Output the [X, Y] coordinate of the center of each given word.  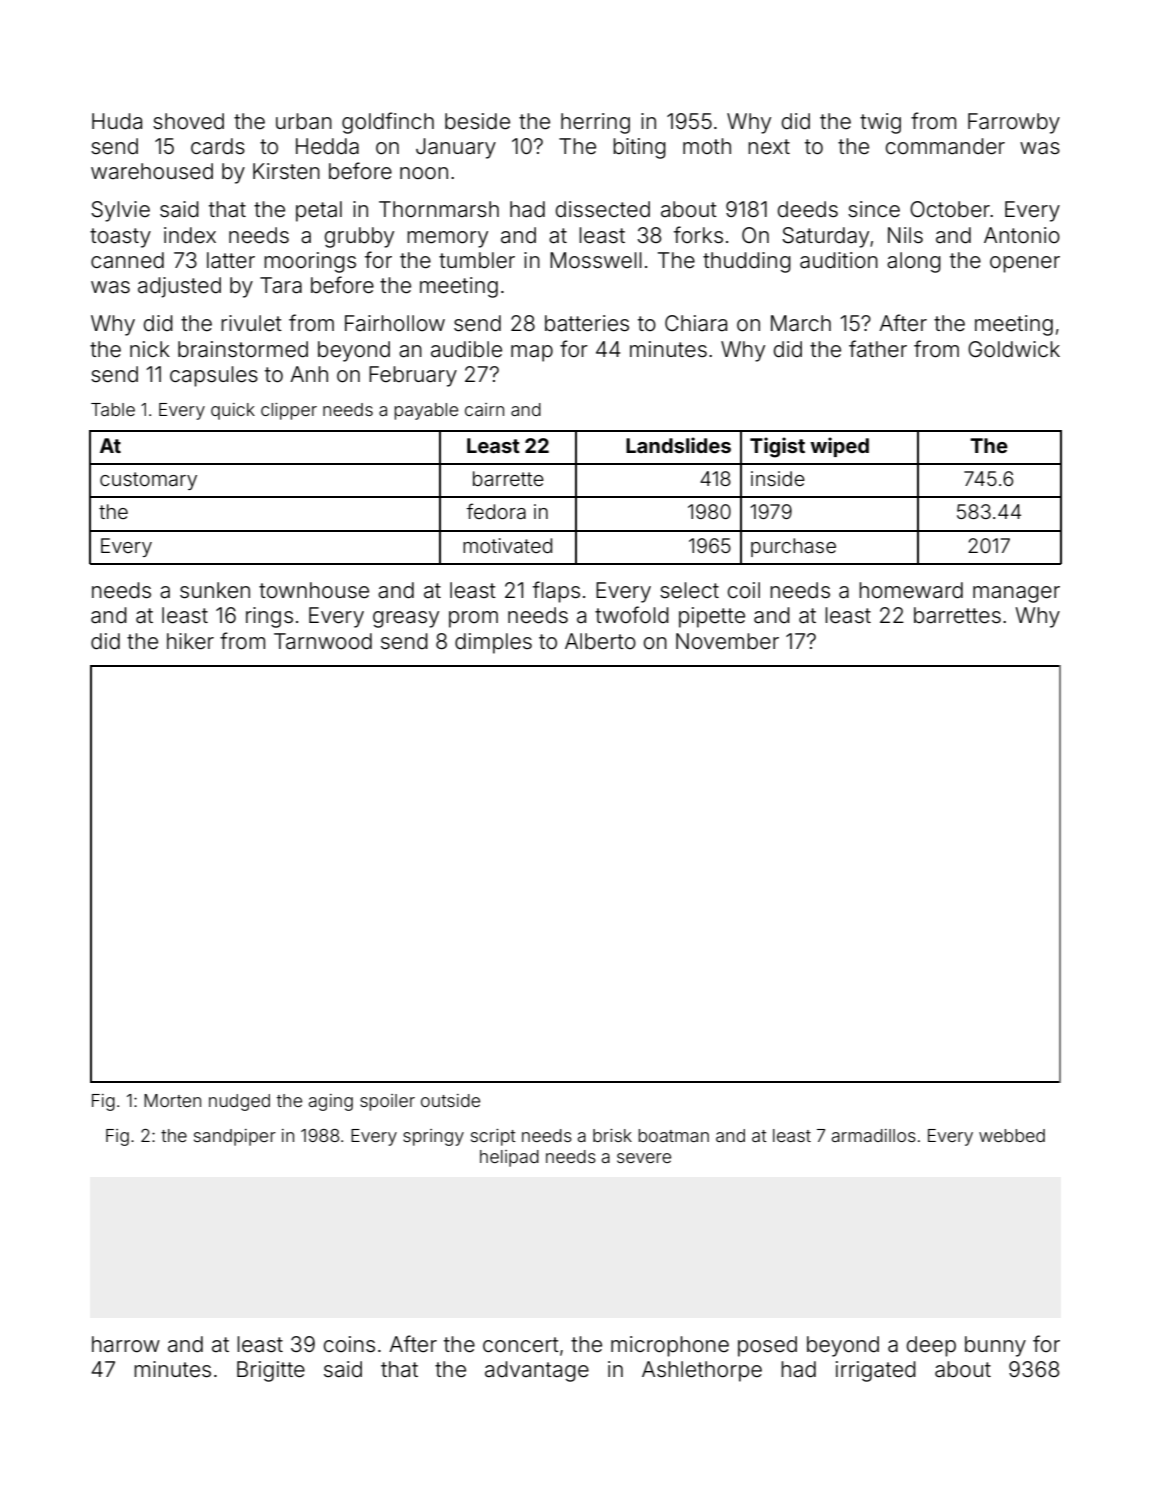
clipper [289, 411]
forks [698, 235]
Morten [172, 1100]
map [532, 353]
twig [880, 123]
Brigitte [271, 1371]
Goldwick [1014, 349]
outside [450, 1100]
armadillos [874, 1135]
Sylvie [120, 211]
